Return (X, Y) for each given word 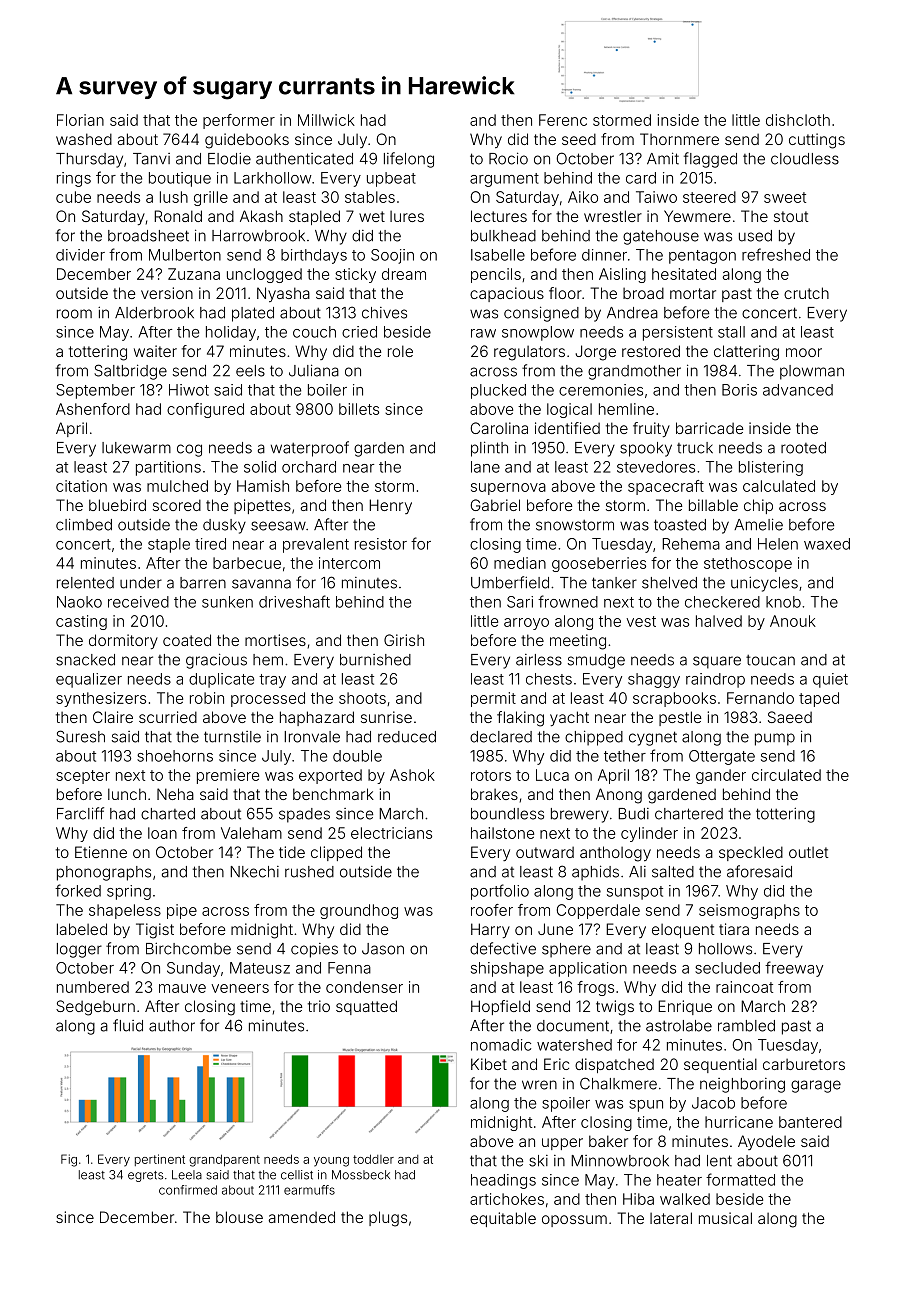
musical (725, 1218)
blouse (239, 1217)
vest (641, 621)
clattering (746, 353)
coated (187, 640)
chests (549, 679)
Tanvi (151, 159)
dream (404, 274)
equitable (503, 1219)
